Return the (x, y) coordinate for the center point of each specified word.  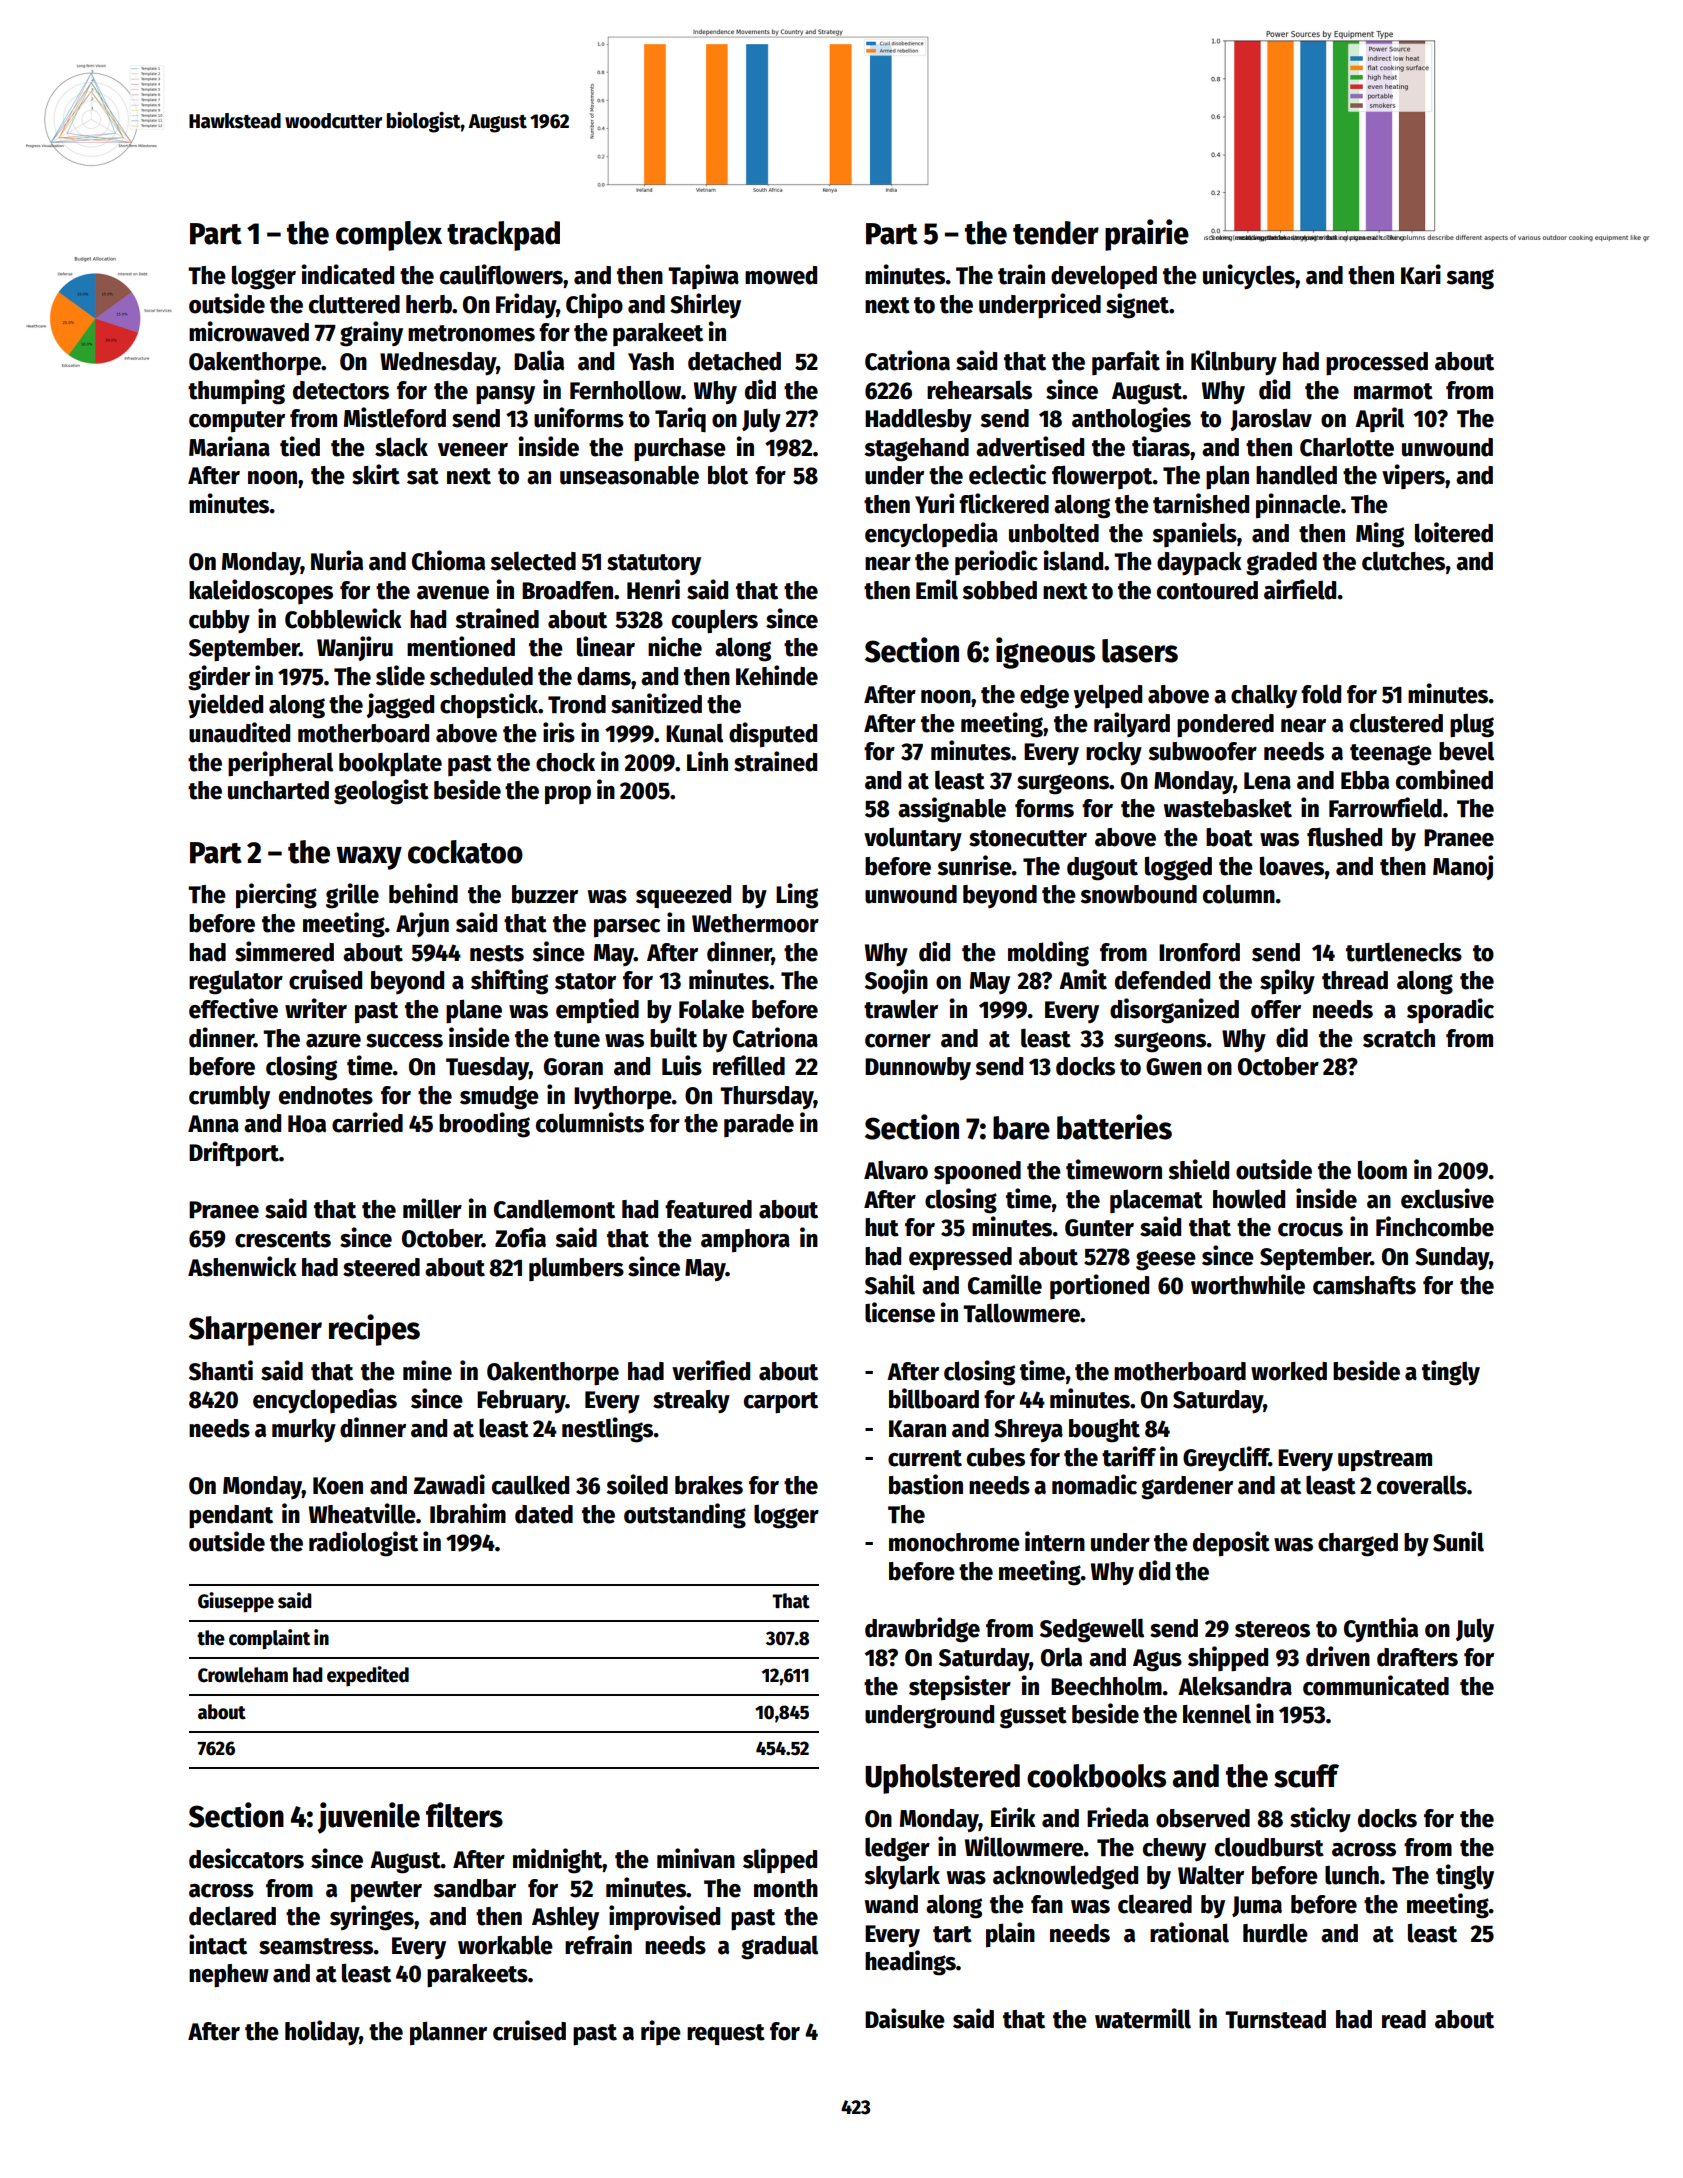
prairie (1147, 235)
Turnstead (1275, 2019)
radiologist (363, 1544)
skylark (902, 1877)
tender (1056, 233)
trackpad (503, 236)
